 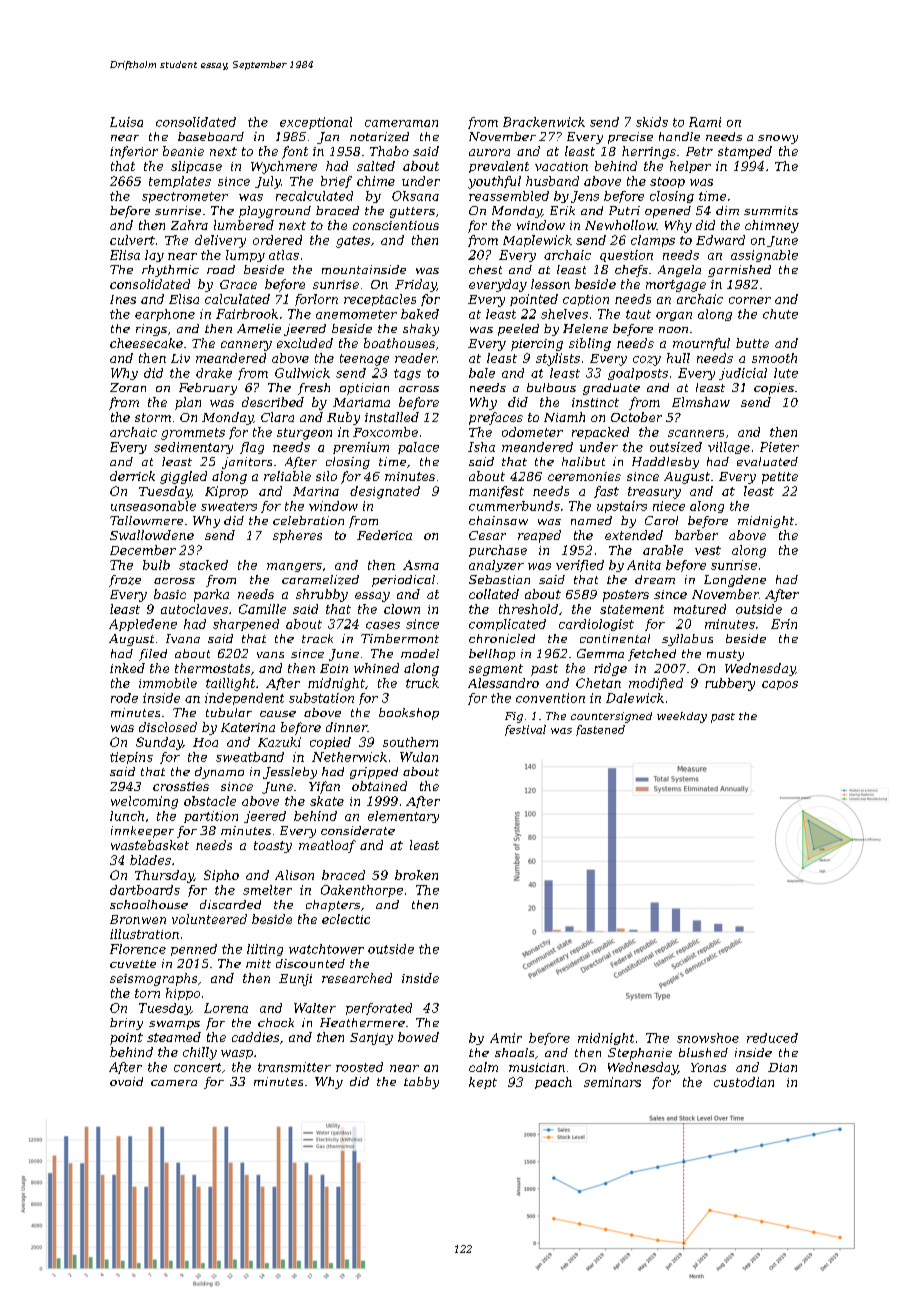 I want to click on bellhop, so click(x=492, y=655).
